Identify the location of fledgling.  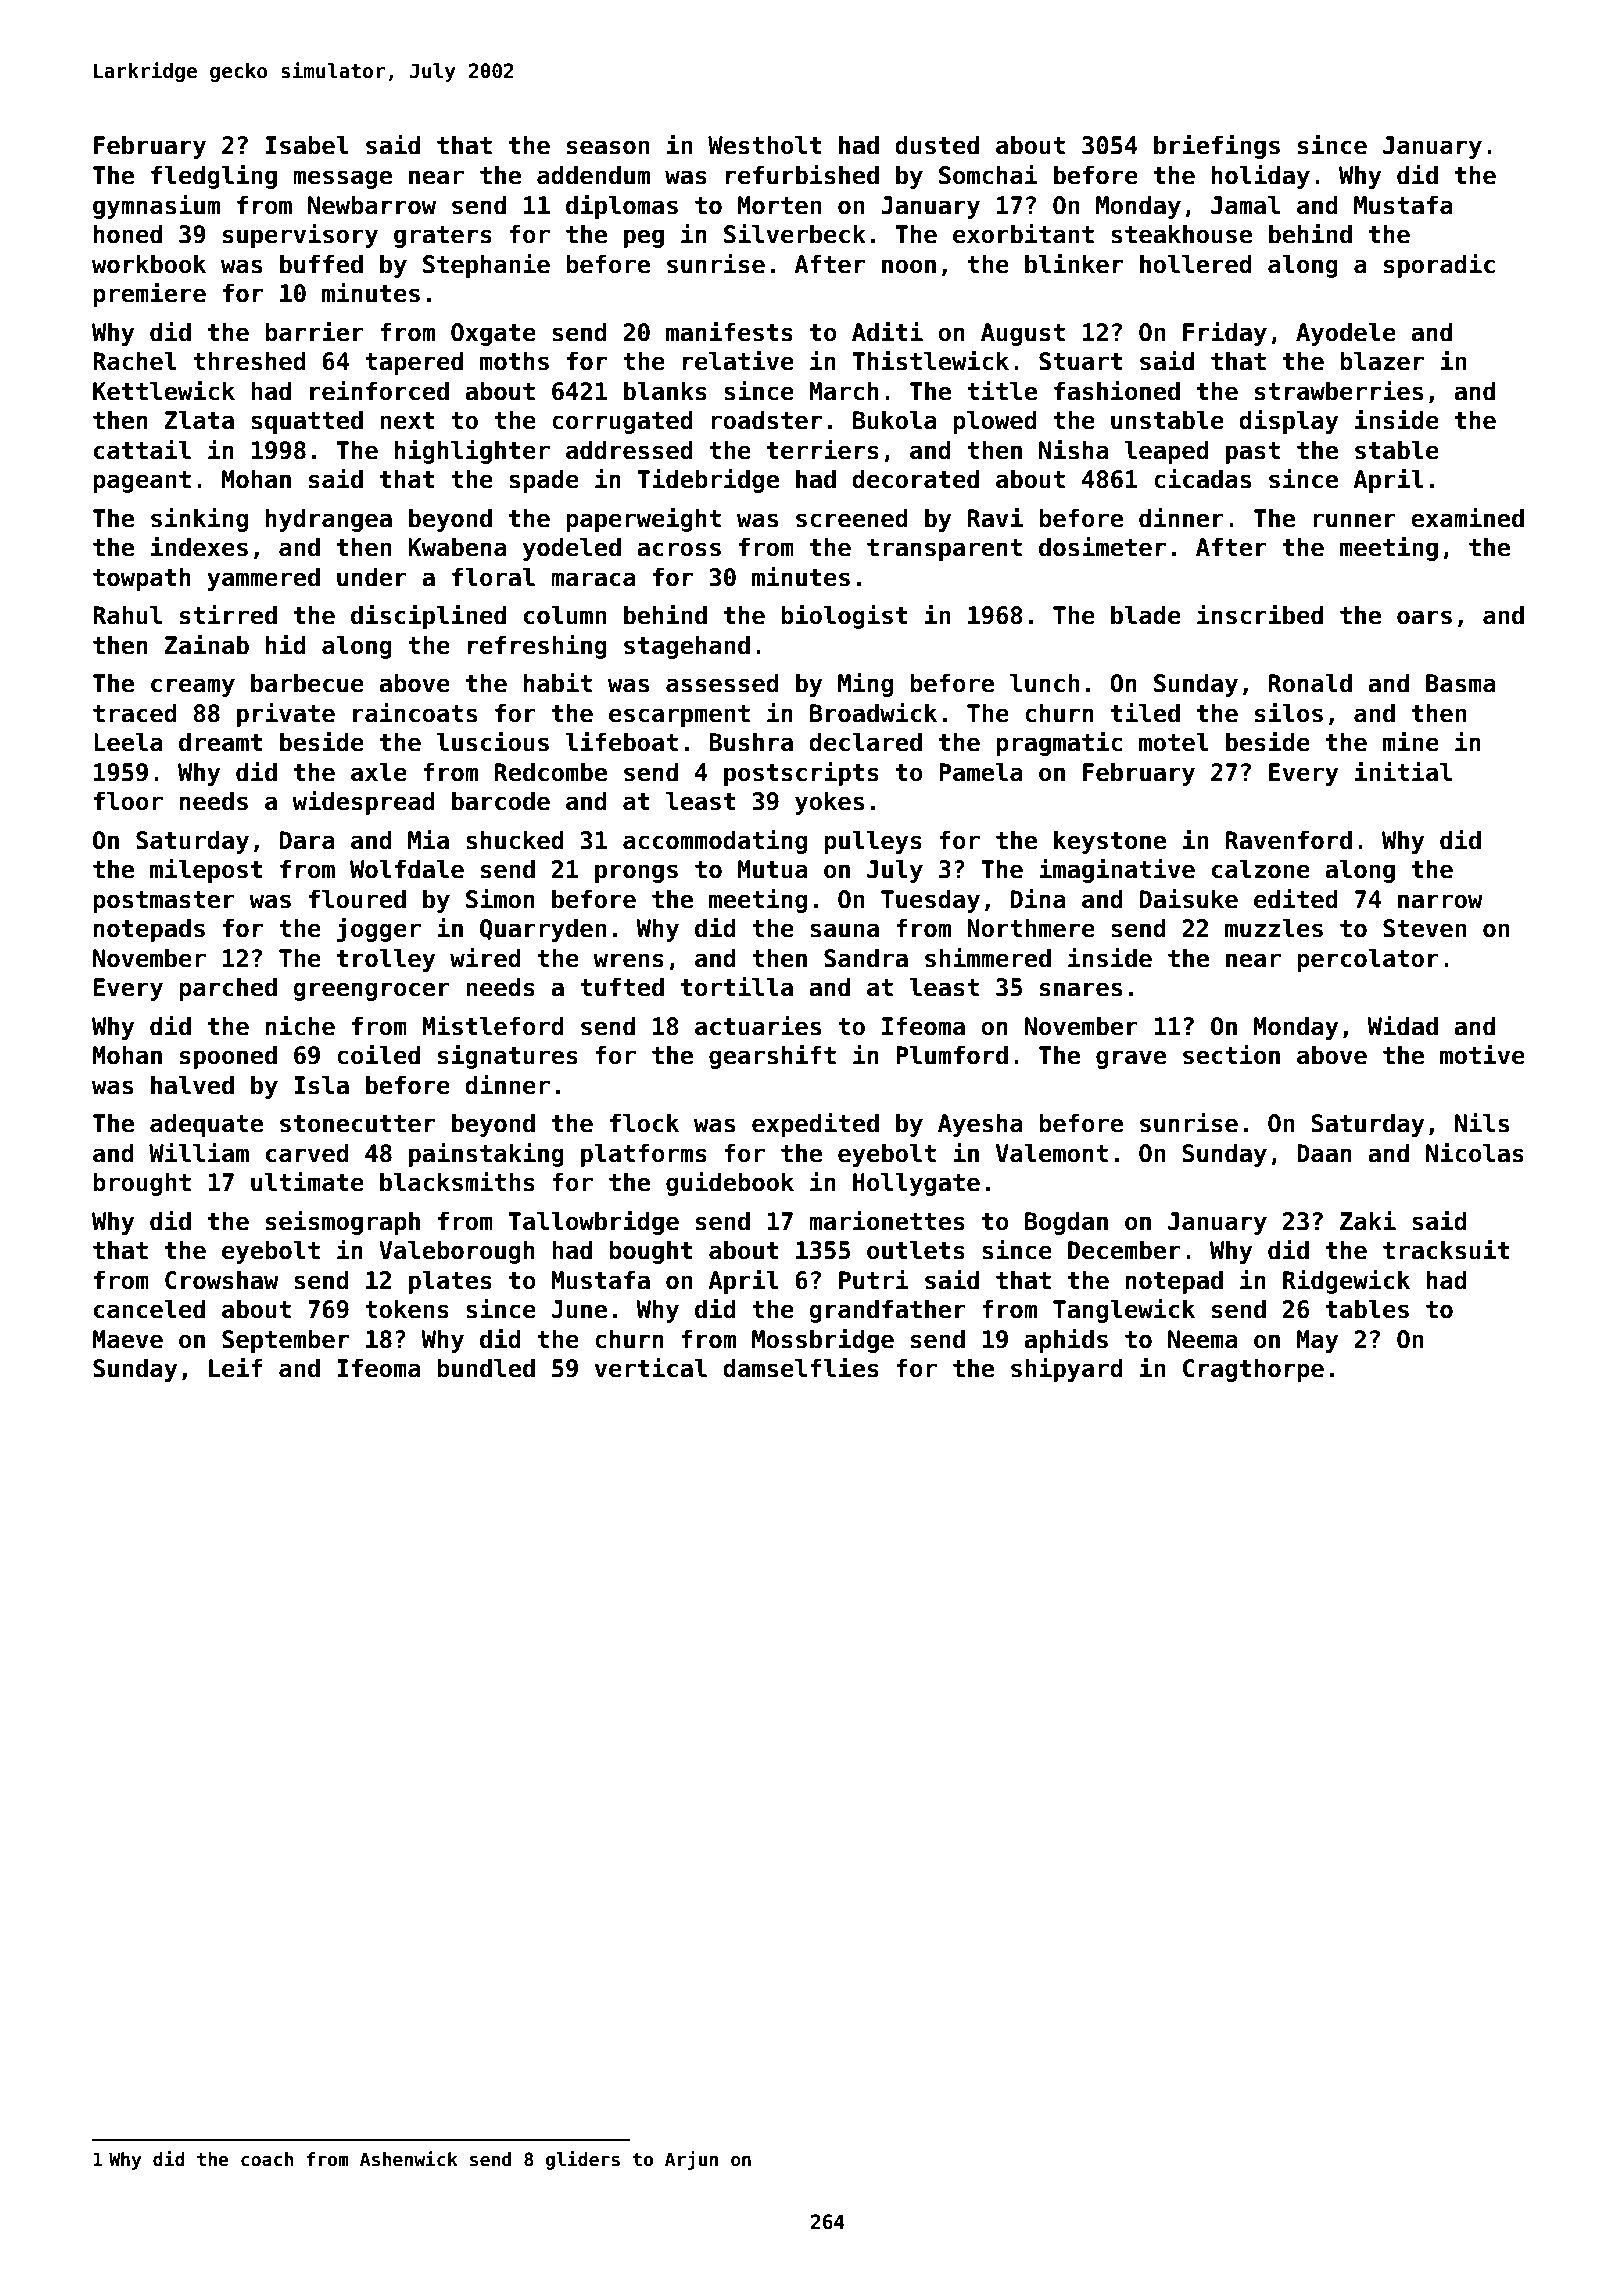
(214, 176).
